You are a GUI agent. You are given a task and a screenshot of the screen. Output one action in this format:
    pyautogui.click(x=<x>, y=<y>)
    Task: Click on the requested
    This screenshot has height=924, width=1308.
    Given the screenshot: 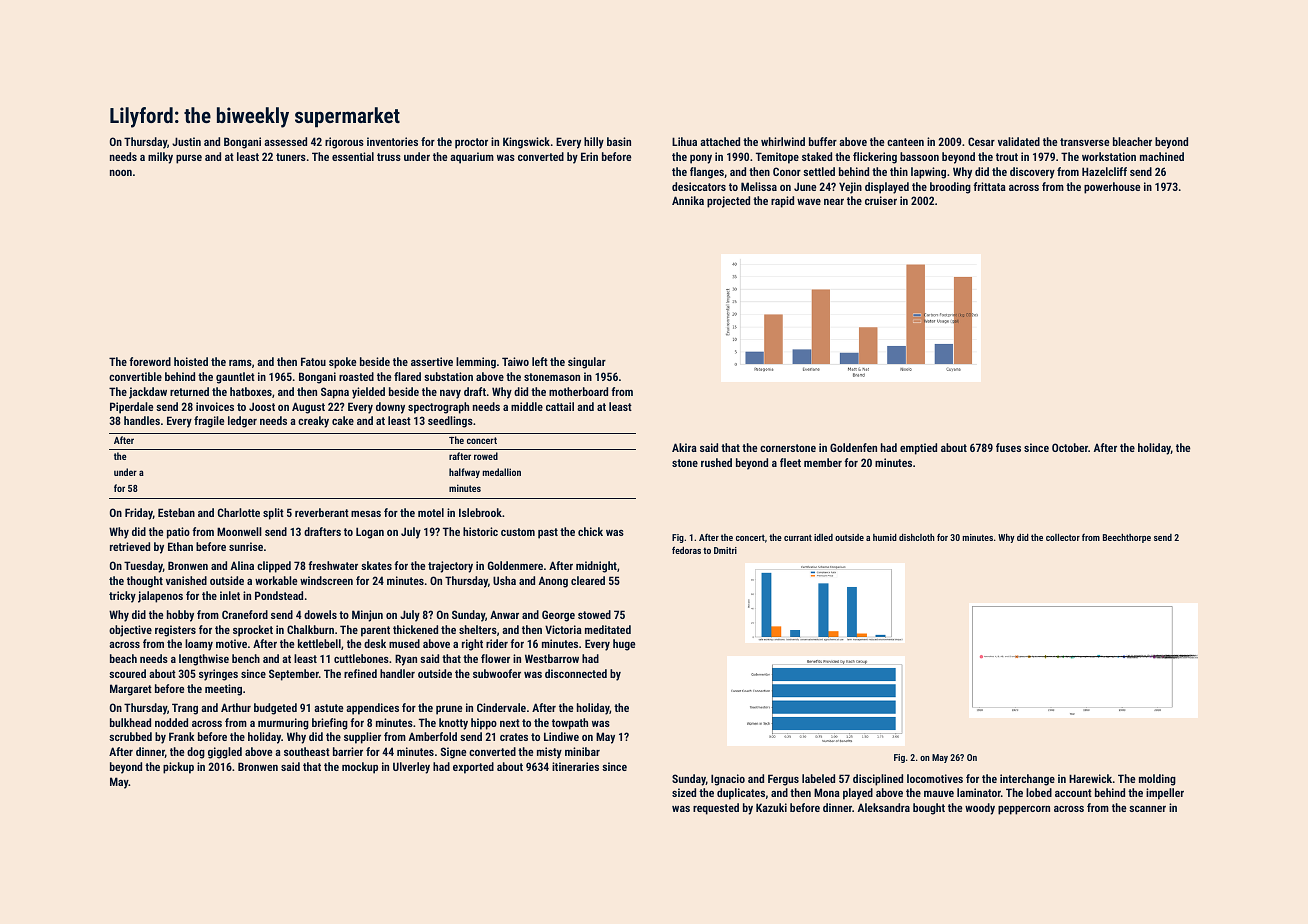 What is the action you would take?
    pyautogui.click(x=716, y=809)
